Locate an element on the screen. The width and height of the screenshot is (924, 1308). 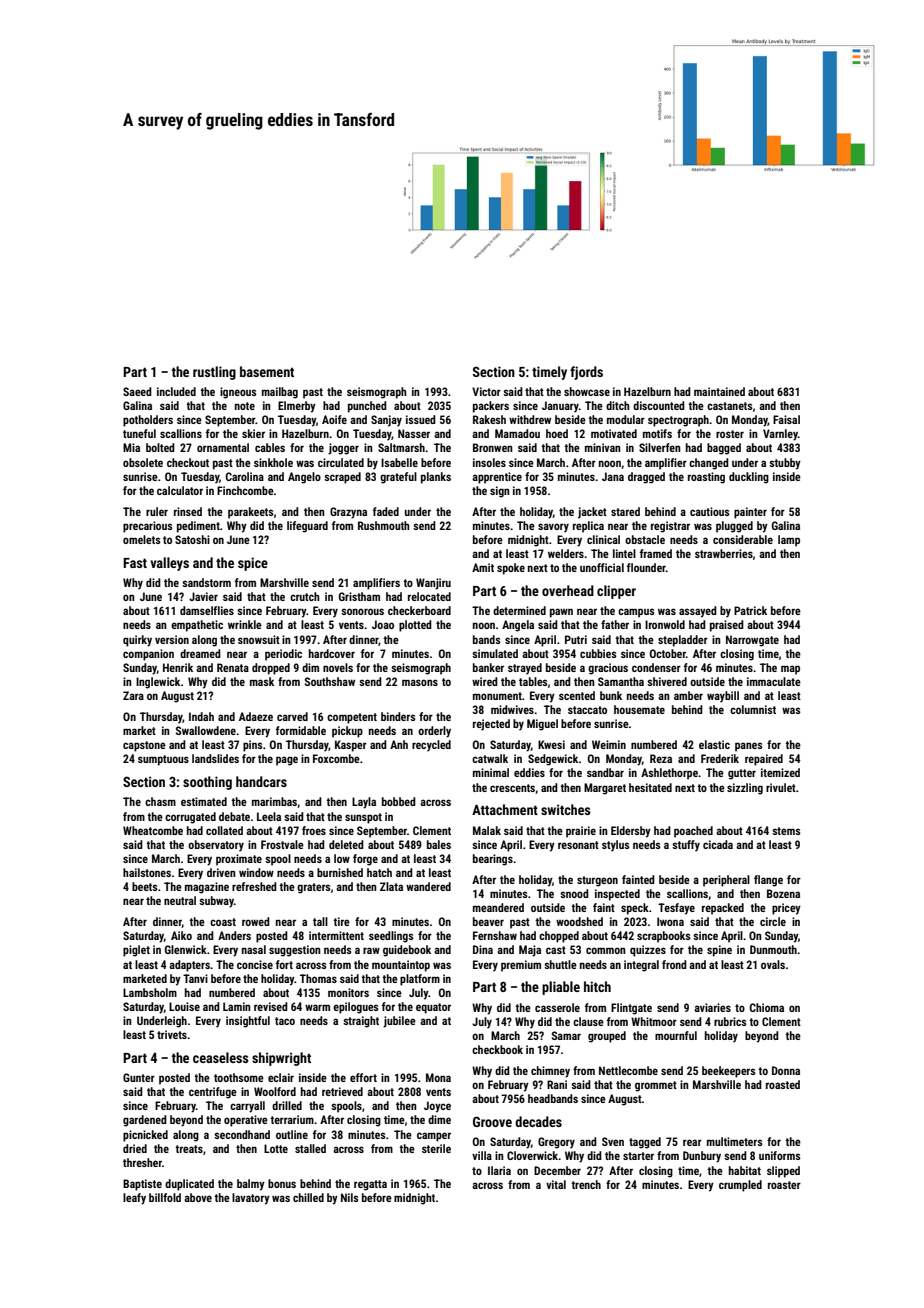
maintained is located at coordinates (719, 391).
